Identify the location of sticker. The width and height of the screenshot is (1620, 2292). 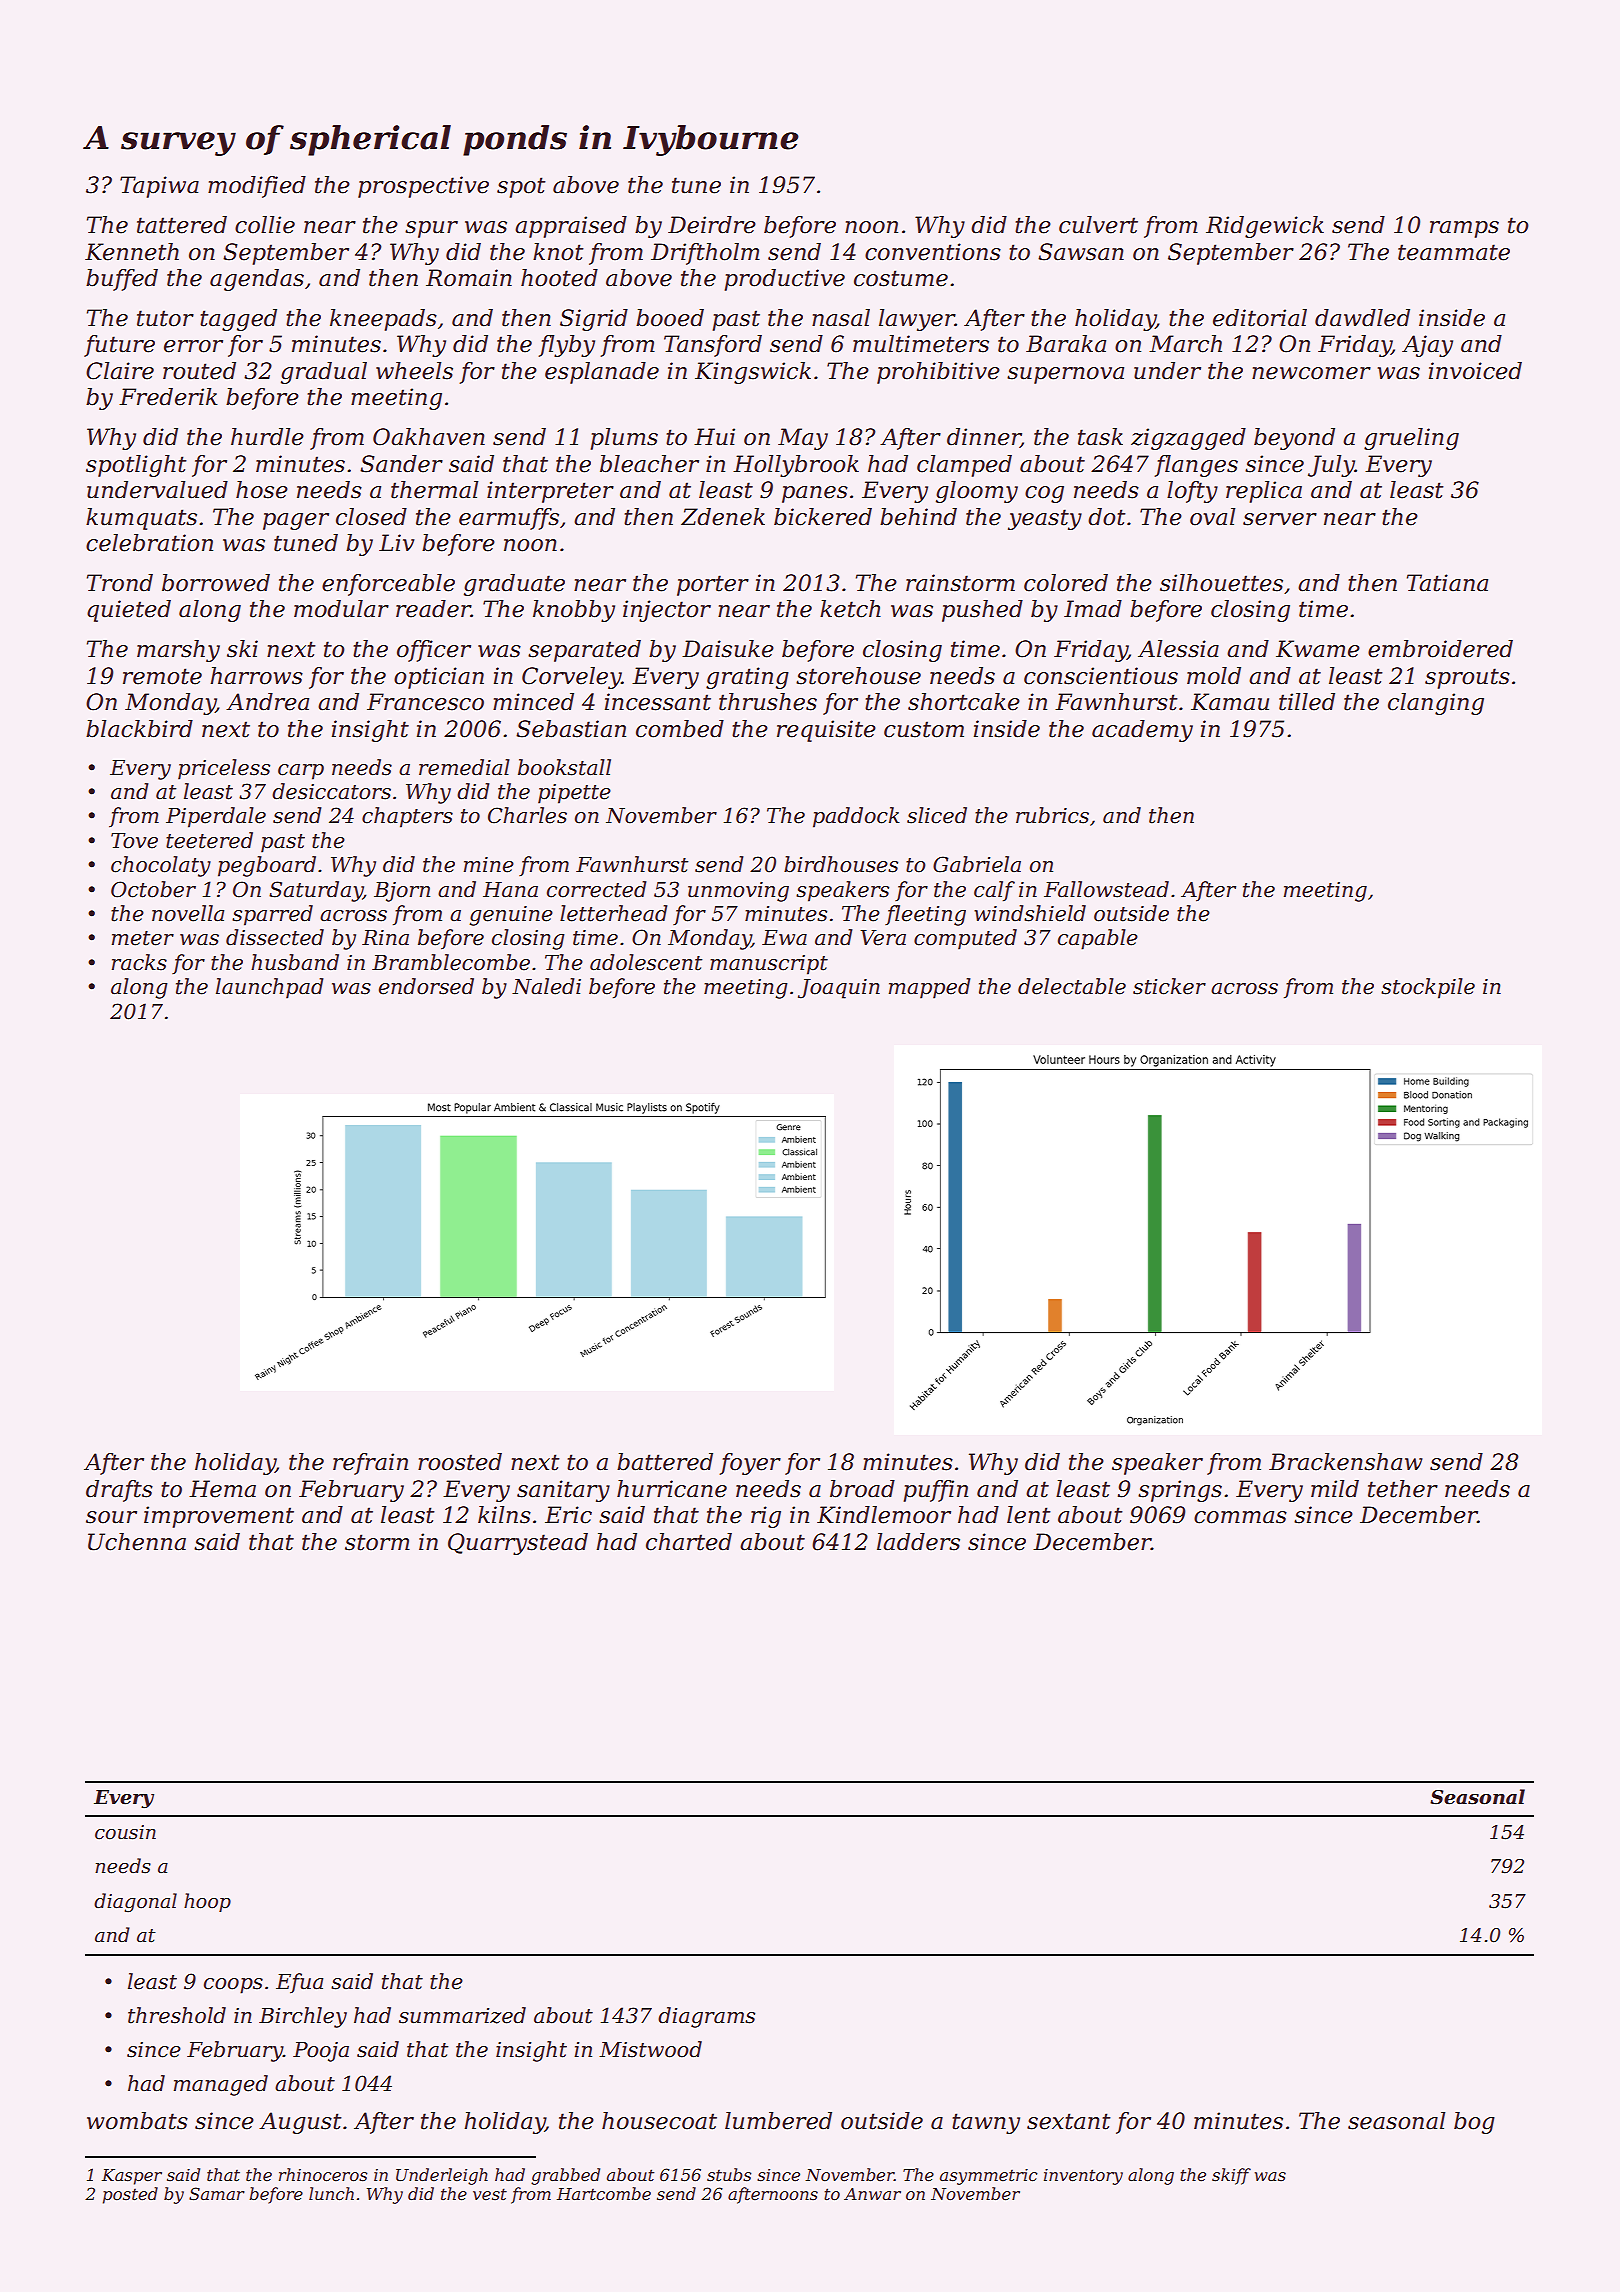
(1169, 986).
